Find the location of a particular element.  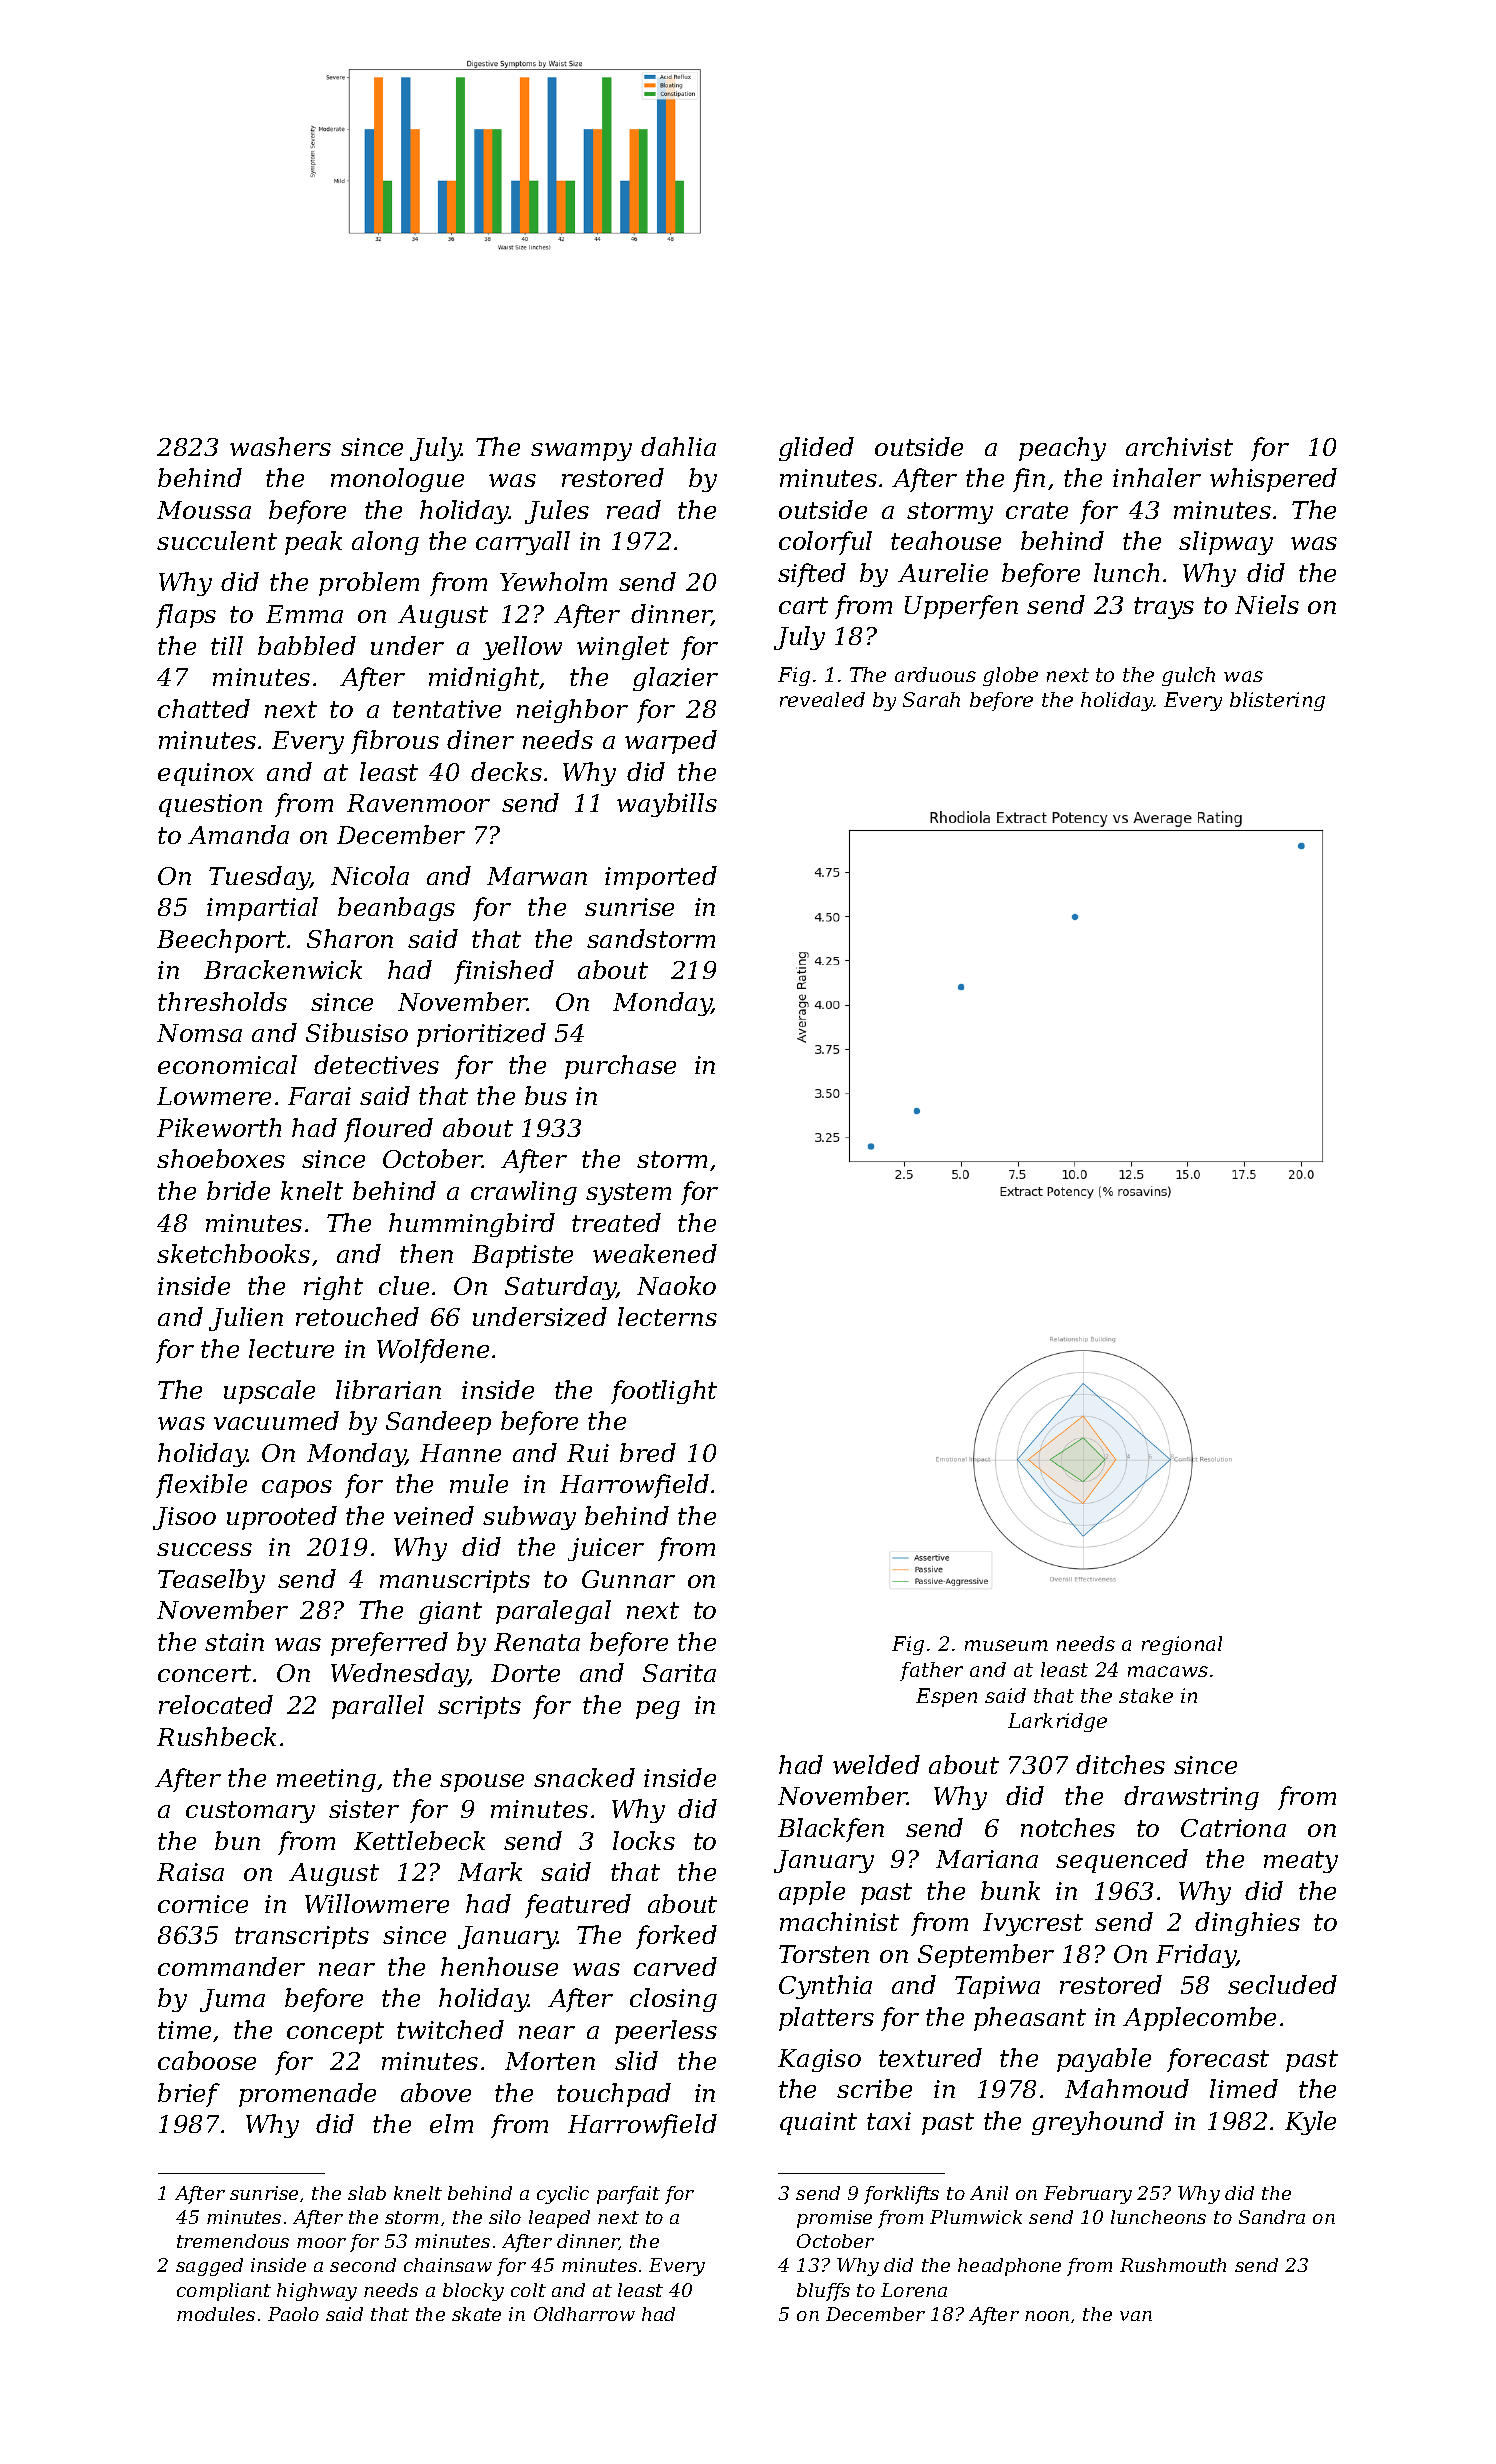

Paolo is located at coordinates (293, 2314).
